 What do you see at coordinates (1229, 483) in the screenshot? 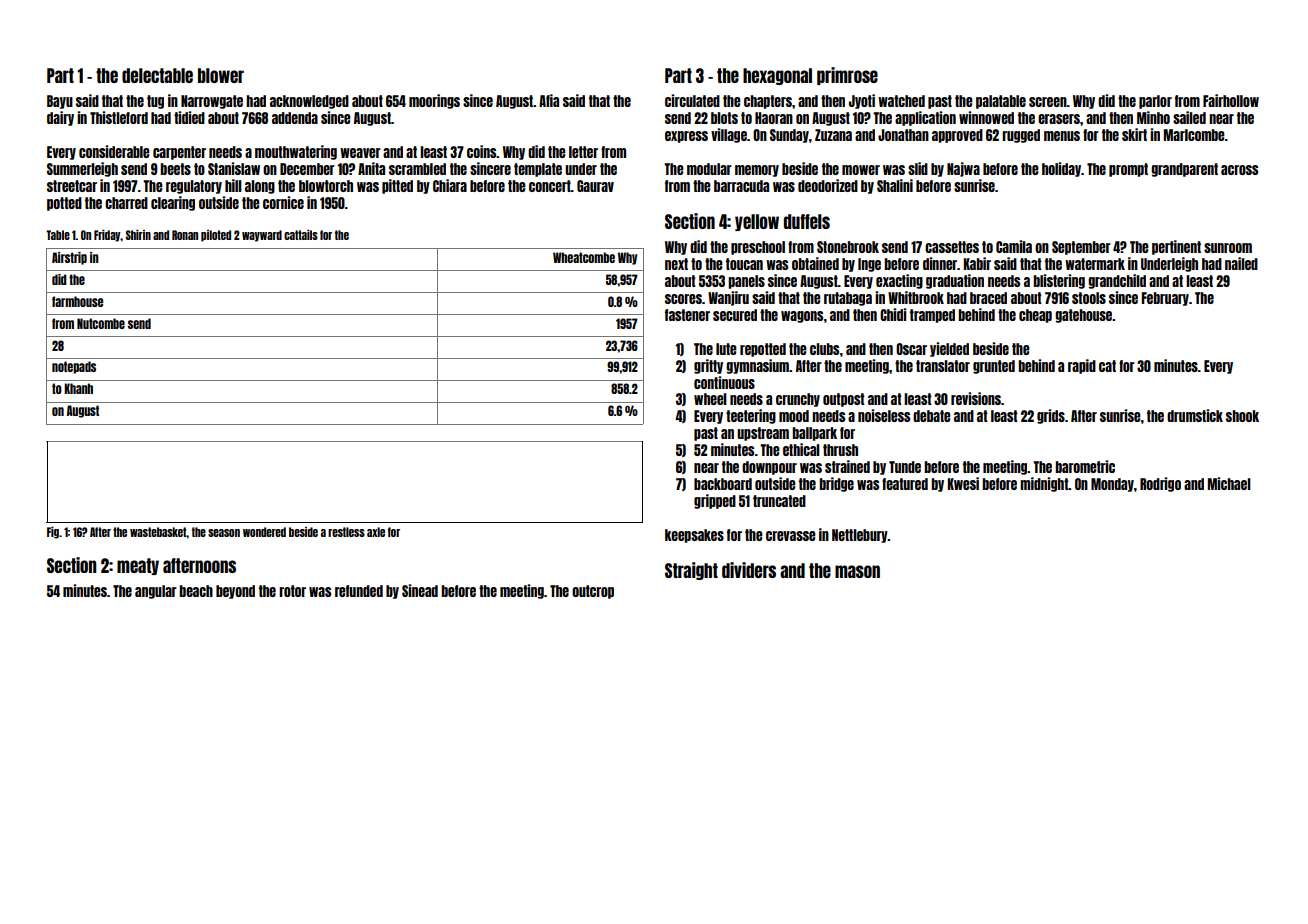
I see `Michael` at bounding box center [1229, 483].
